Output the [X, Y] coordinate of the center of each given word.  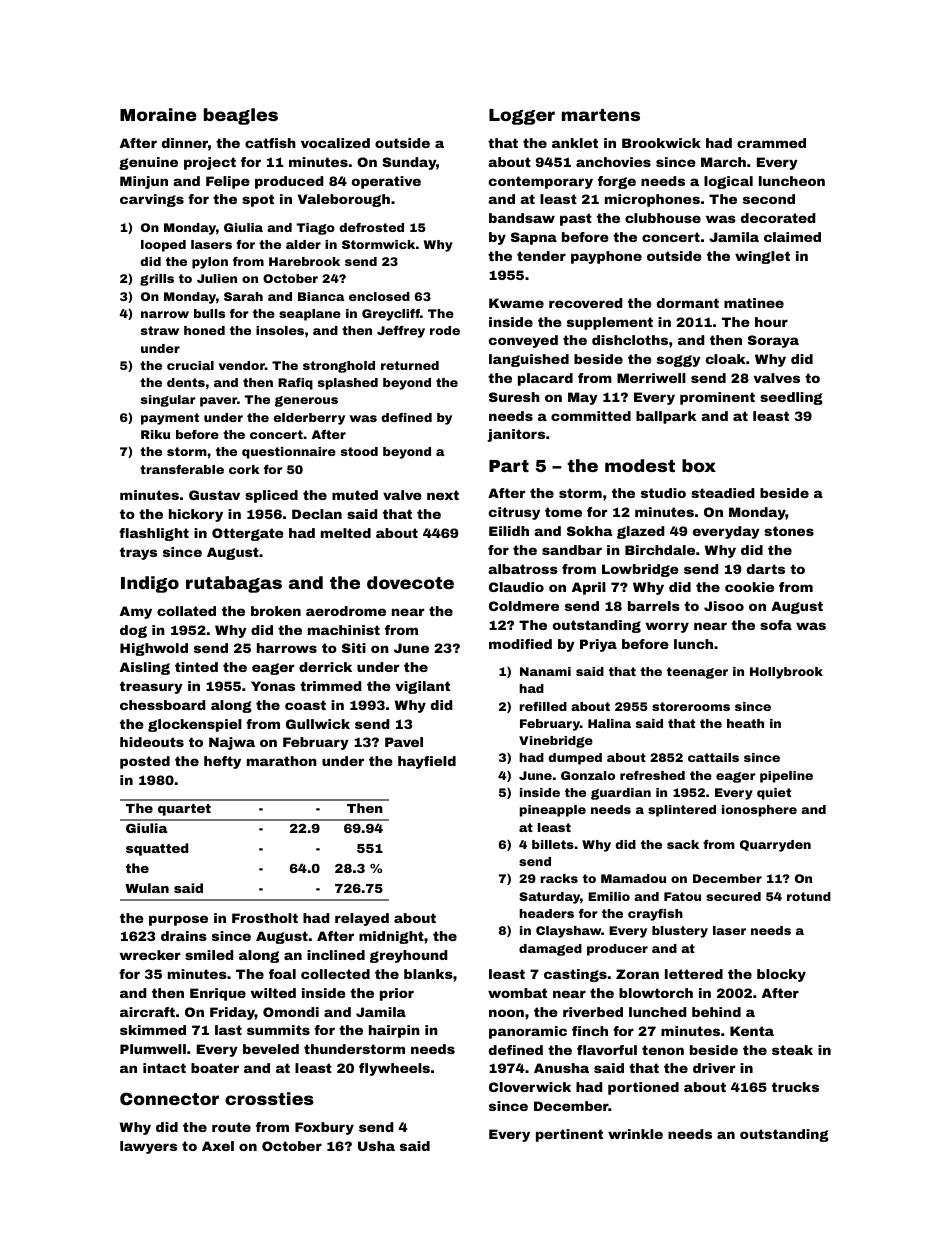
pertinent [569, 1135]
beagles [241, 116]
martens [601, 115]
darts [766, 569]
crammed [771, 143]
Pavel [404, 742]
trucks [795, 1087]
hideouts [152, 742]
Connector [169, 1098]
